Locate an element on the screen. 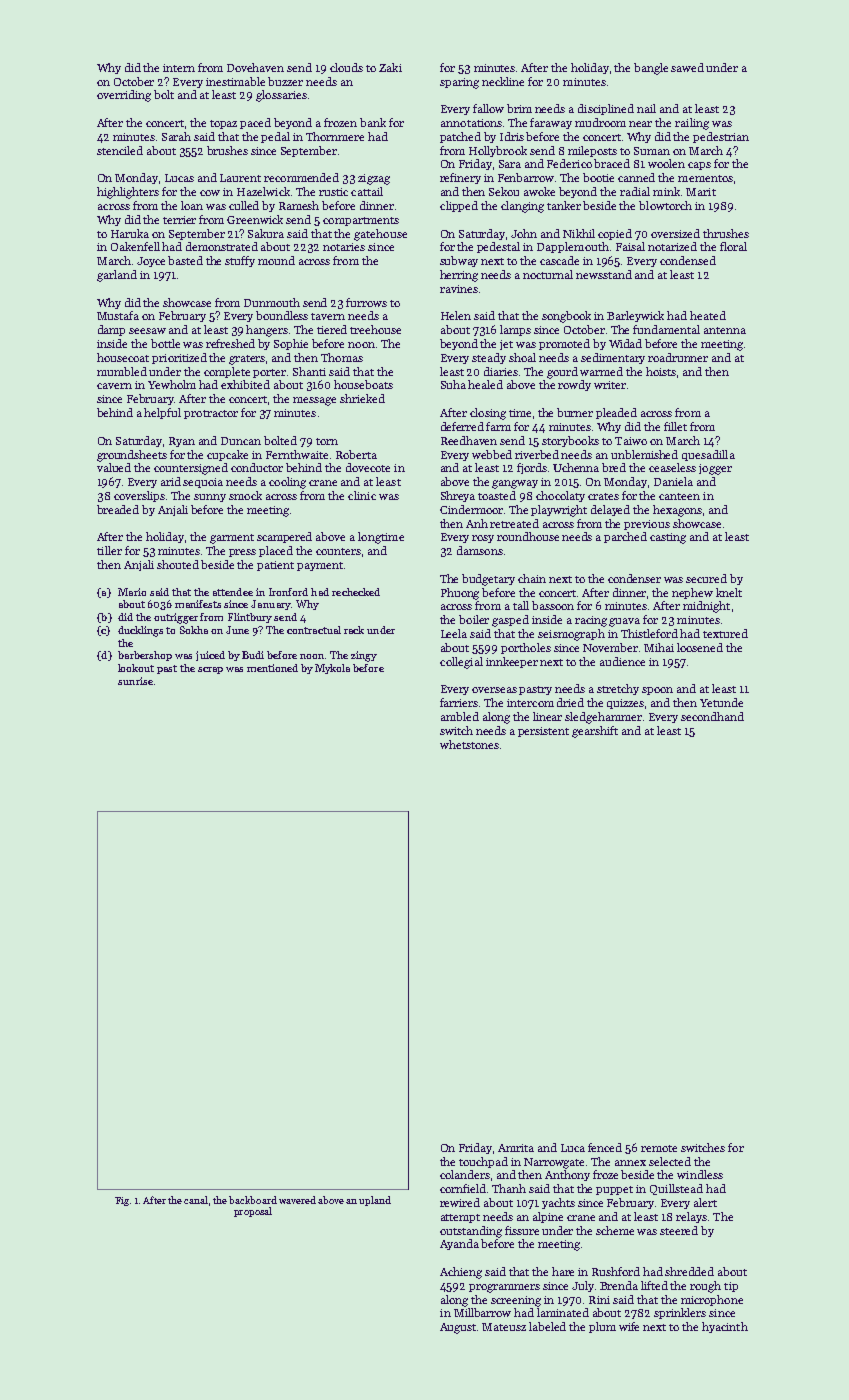 Image resolution: width=849 pixels, height=1400 pixels. fenced is located at coordinates (605, 1147).
